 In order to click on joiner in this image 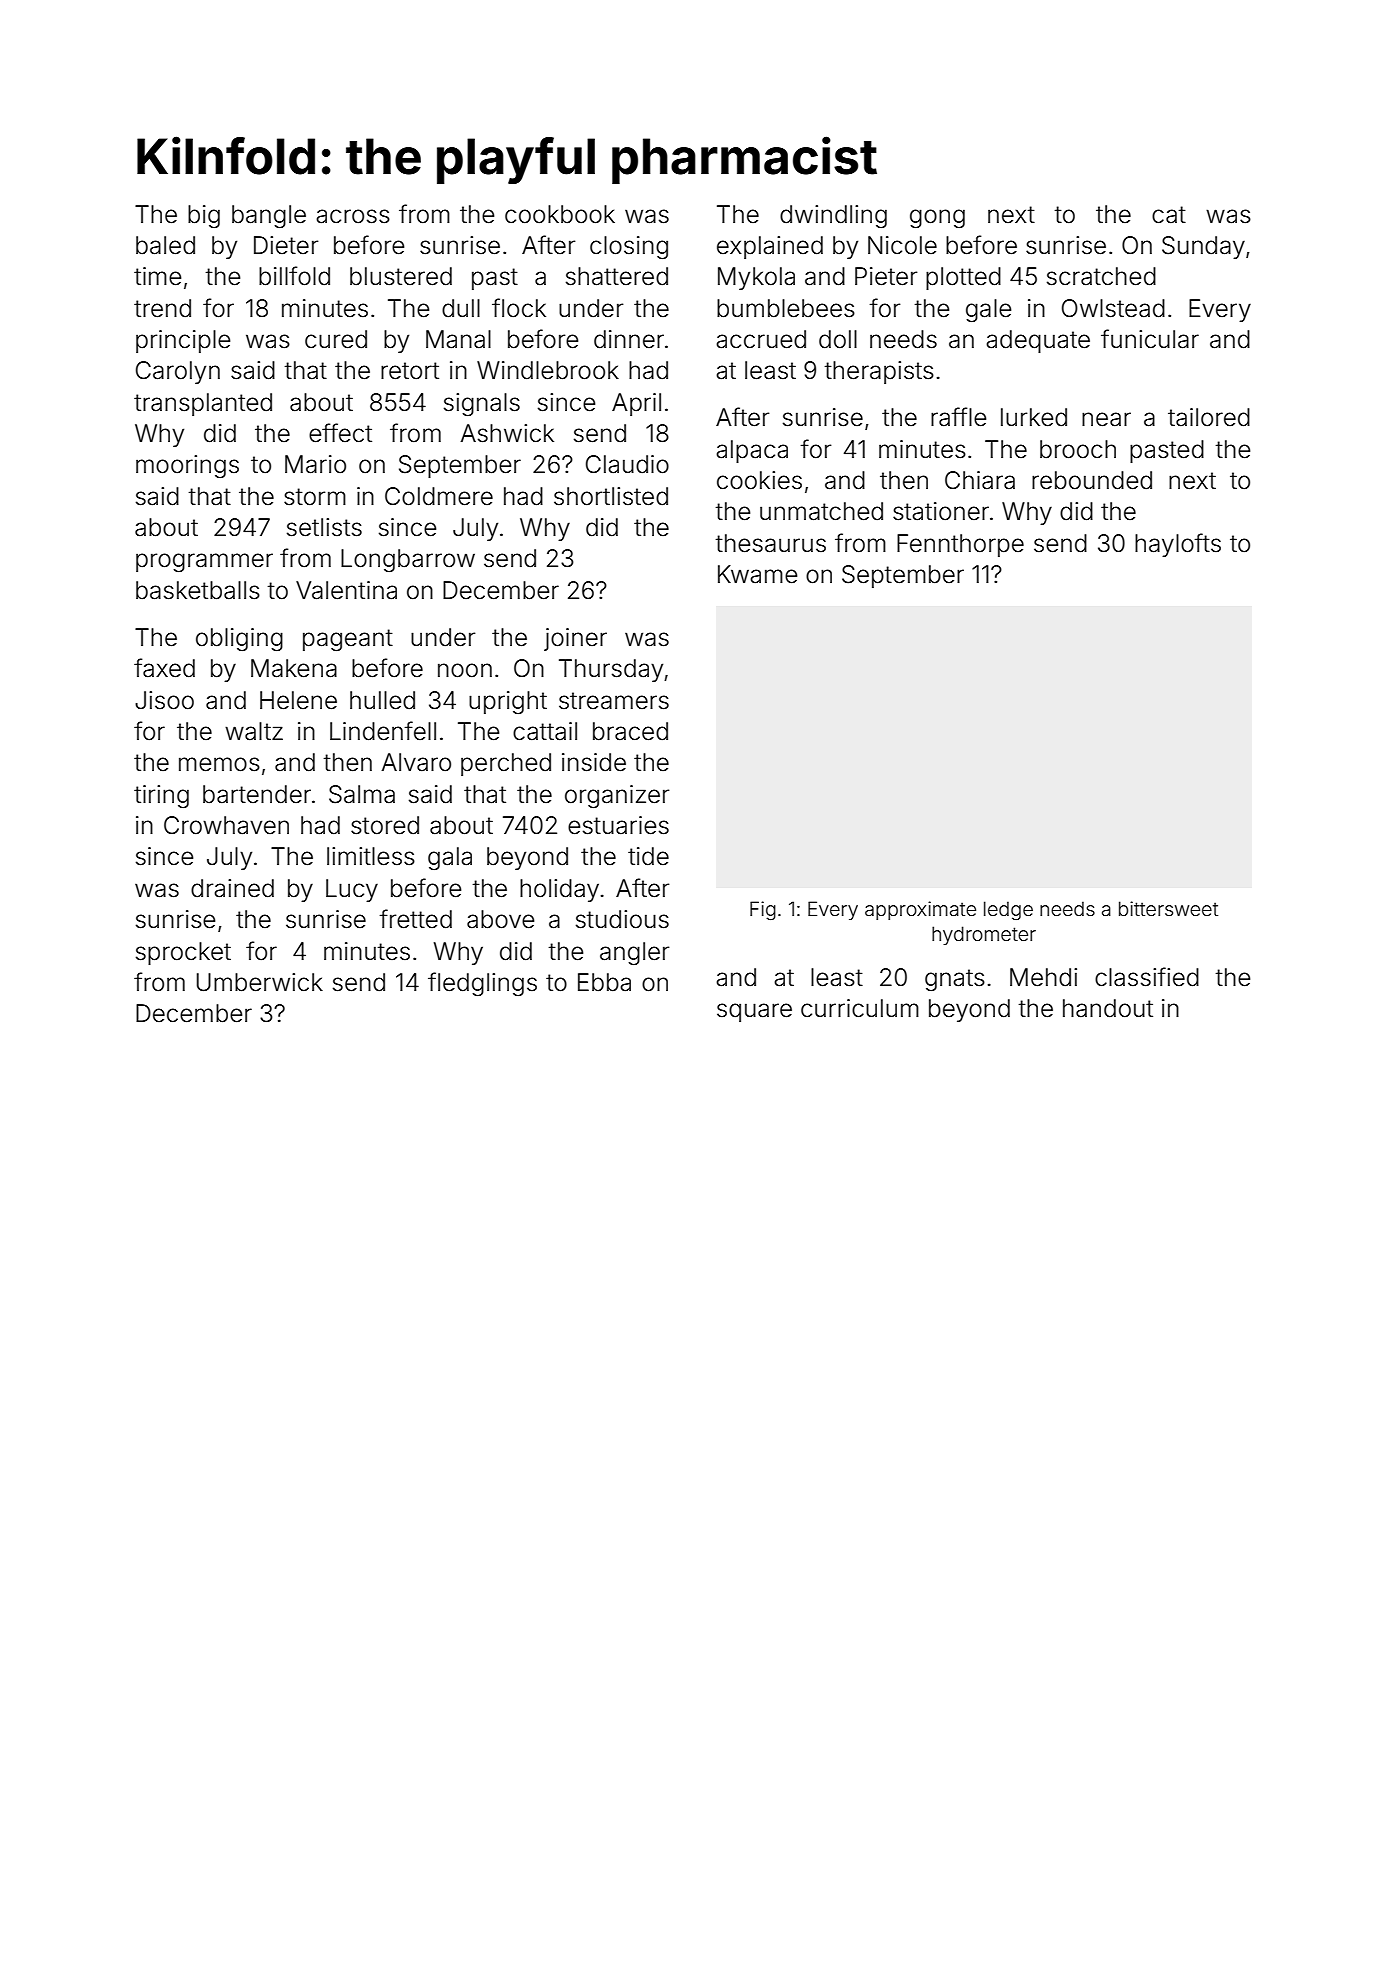, I will do `click(575, 639)`.
